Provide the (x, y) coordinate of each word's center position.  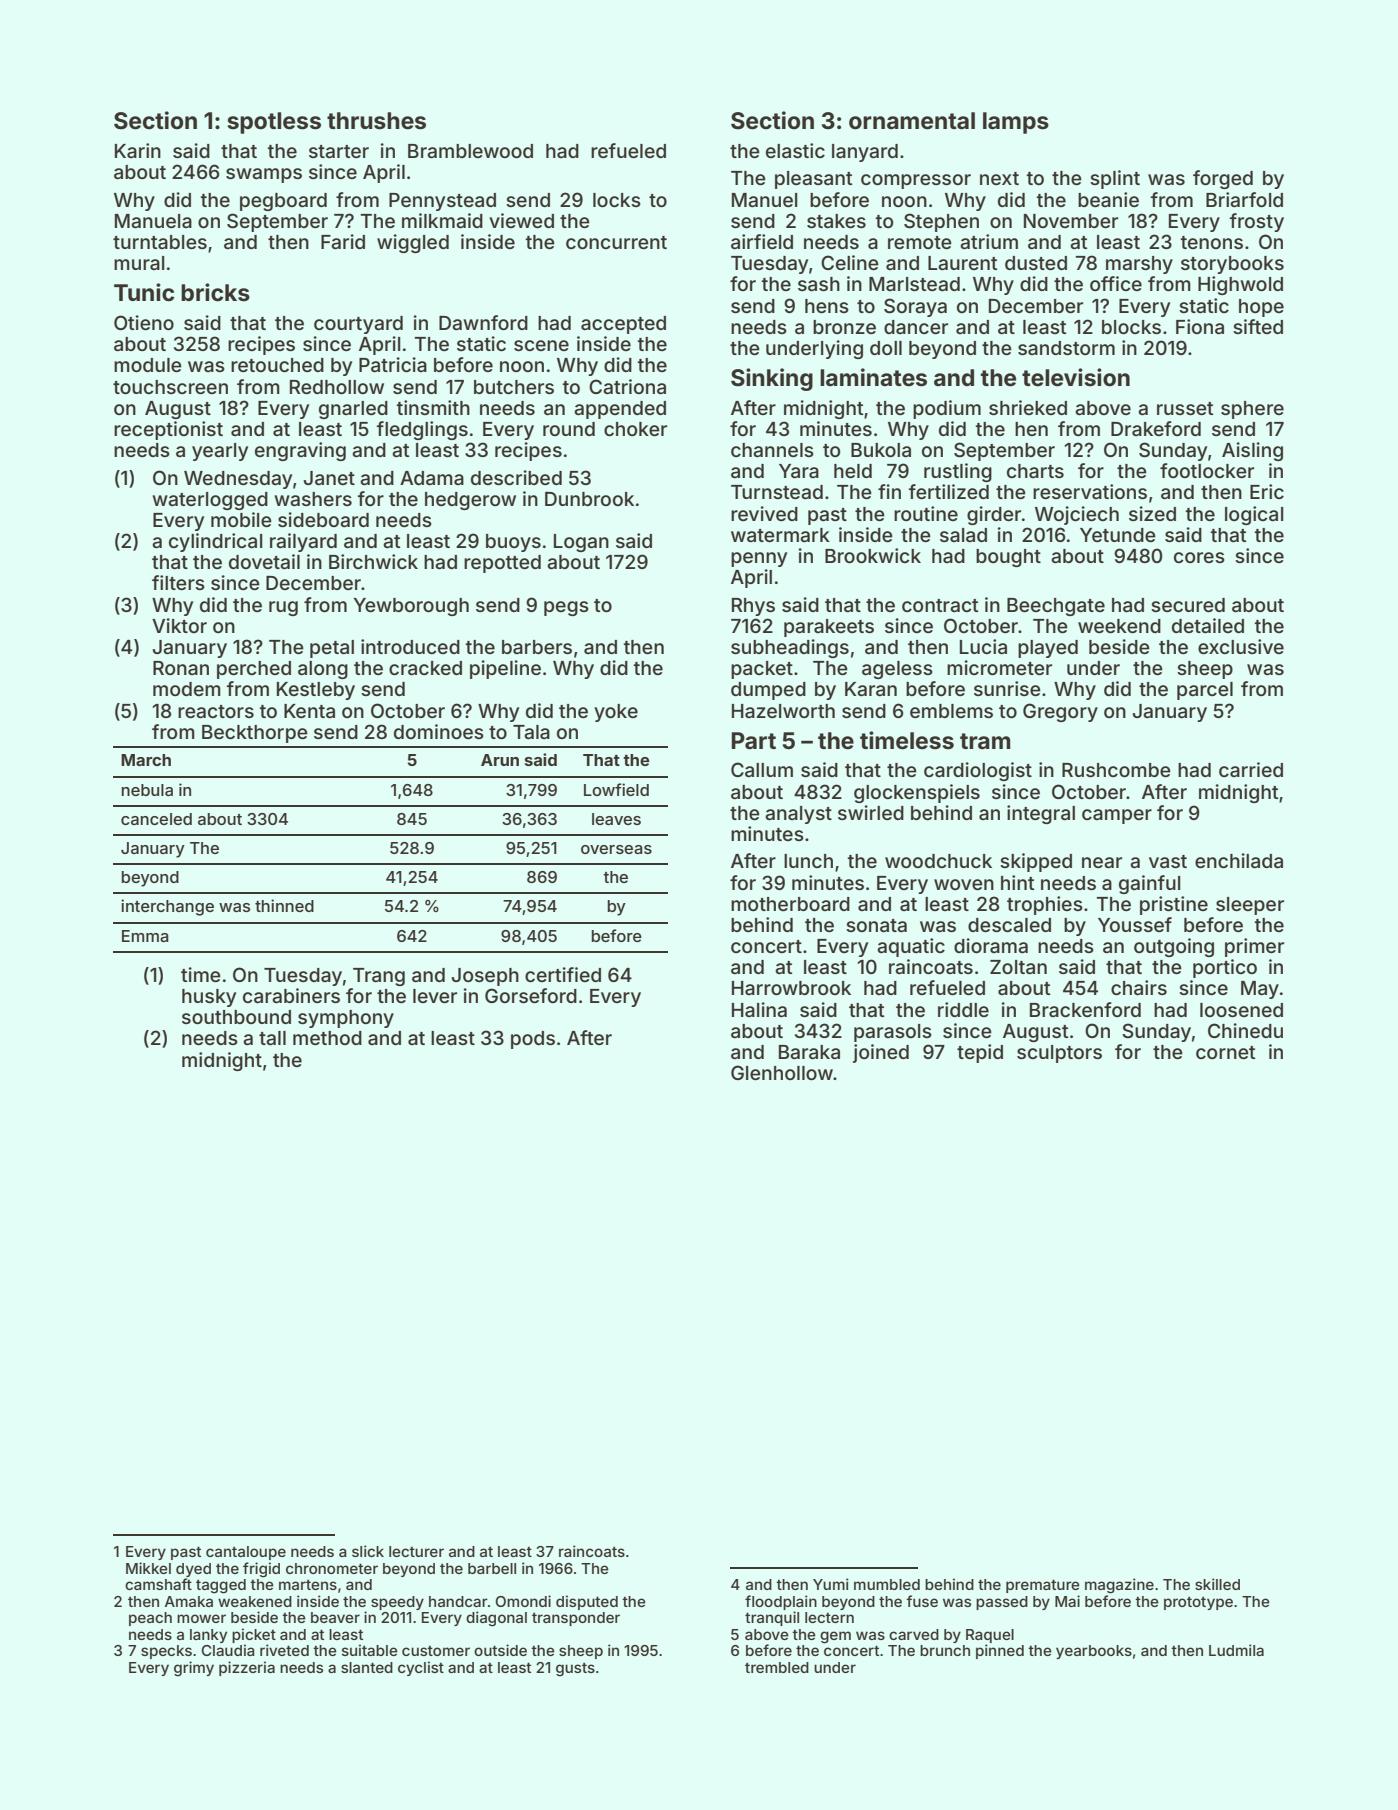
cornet (1225, 1052)
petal (332, 649)
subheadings (790, 648)
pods (533, 1040)
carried (1251, 769)
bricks (215, 292)
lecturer (416, 1551)
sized (1152, 513)
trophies (1045, 905)
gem (835, 1637)
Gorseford (531, 995)
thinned (284, 905)
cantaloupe (246, 1553)
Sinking (772, 379)
